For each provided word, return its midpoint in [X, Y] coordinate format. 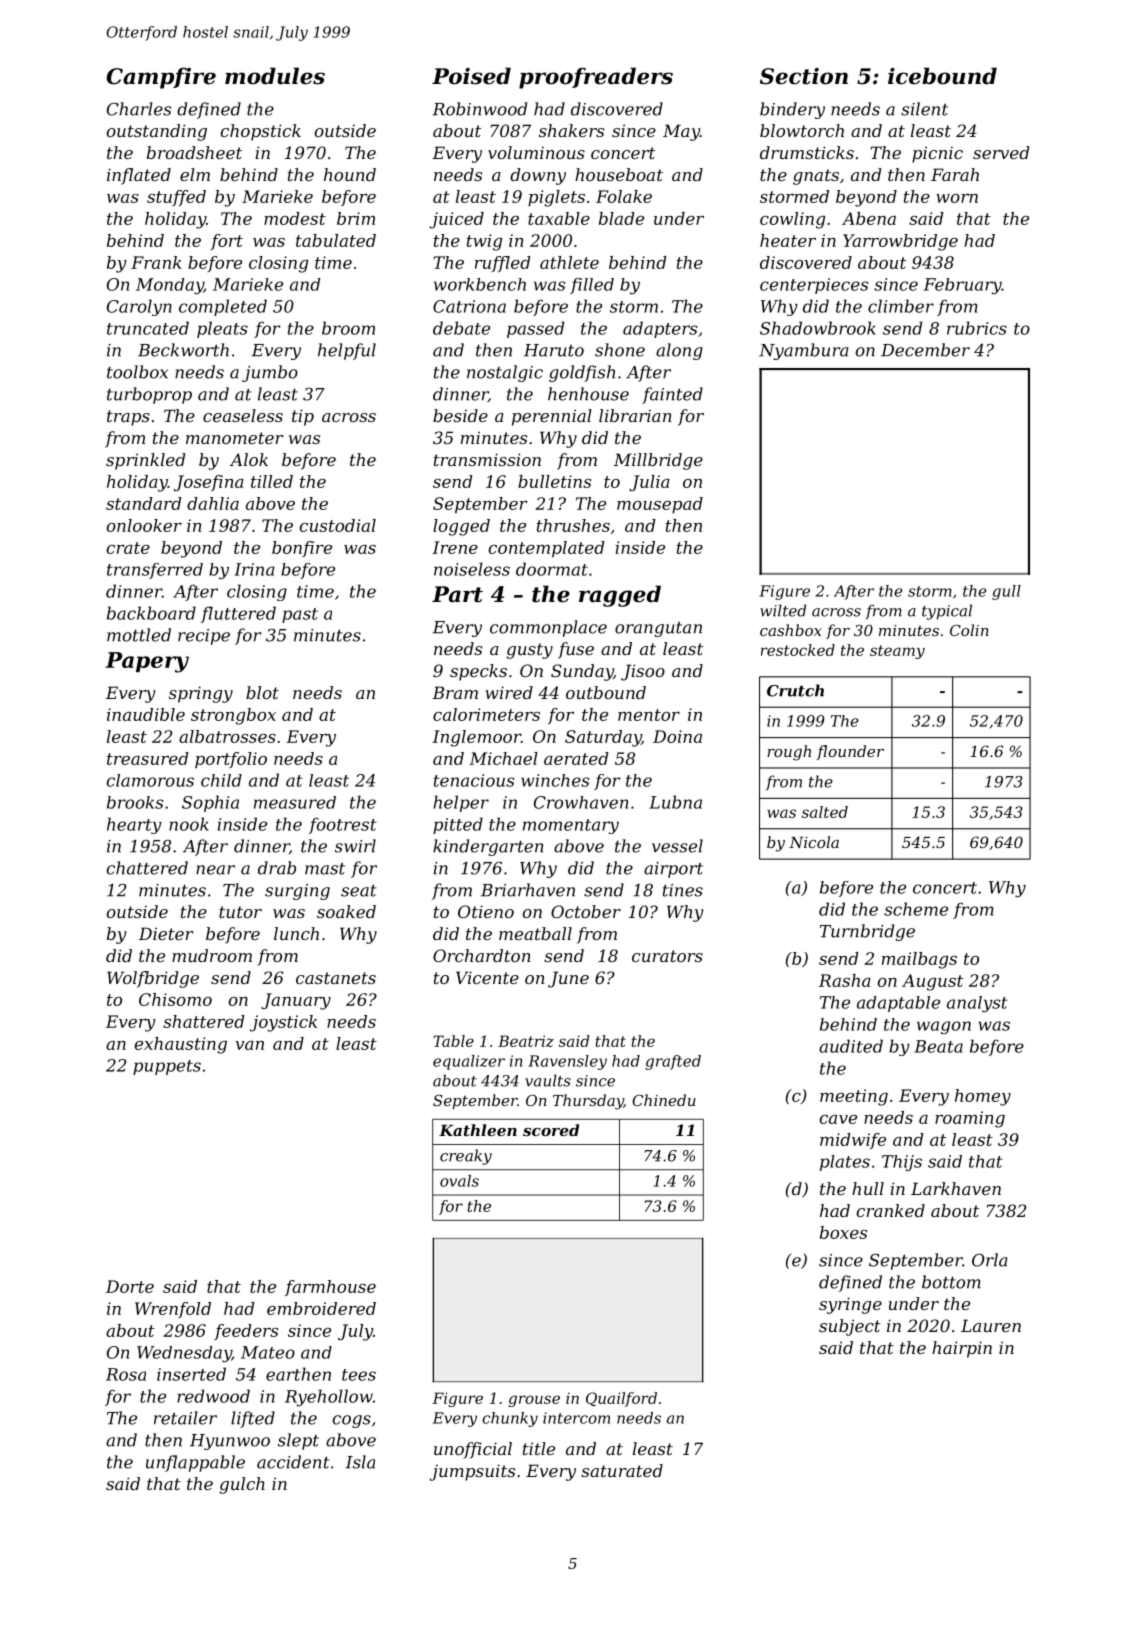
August [932, 982]
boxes [843, 1232]
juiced [457, 220]
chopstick [261, 132]
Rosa [126, 1374]
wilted [783, 610]
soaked [346, 911]
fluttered [238, 614]
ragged [620, 596]
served [1001, 152]
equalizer [469, 1062]
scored [551, 1130]
